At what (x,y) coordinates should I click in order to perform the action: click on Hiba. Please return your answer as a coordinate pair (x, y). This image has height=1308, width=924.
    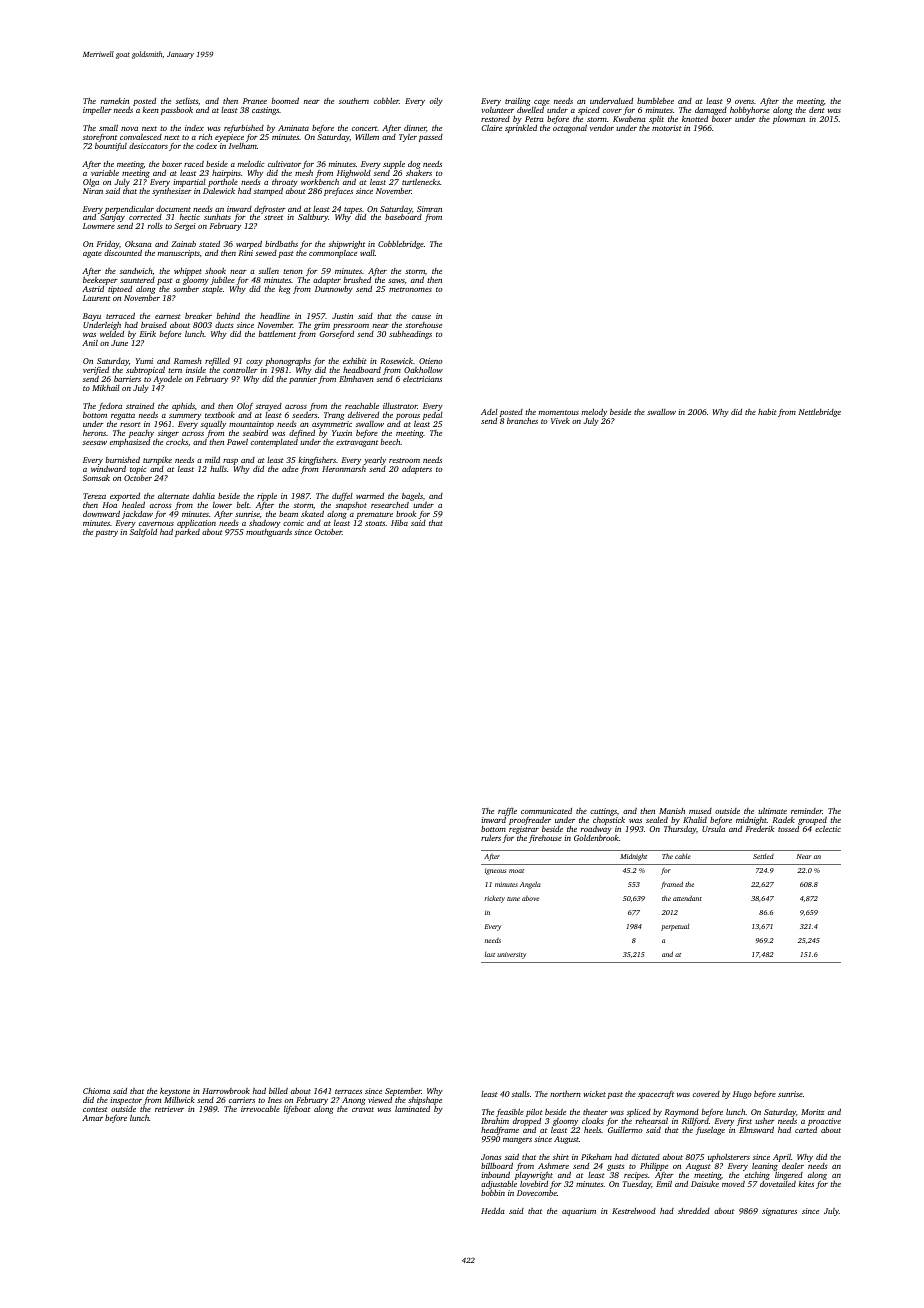
    Looking at the image, I should click on (399, 523).
